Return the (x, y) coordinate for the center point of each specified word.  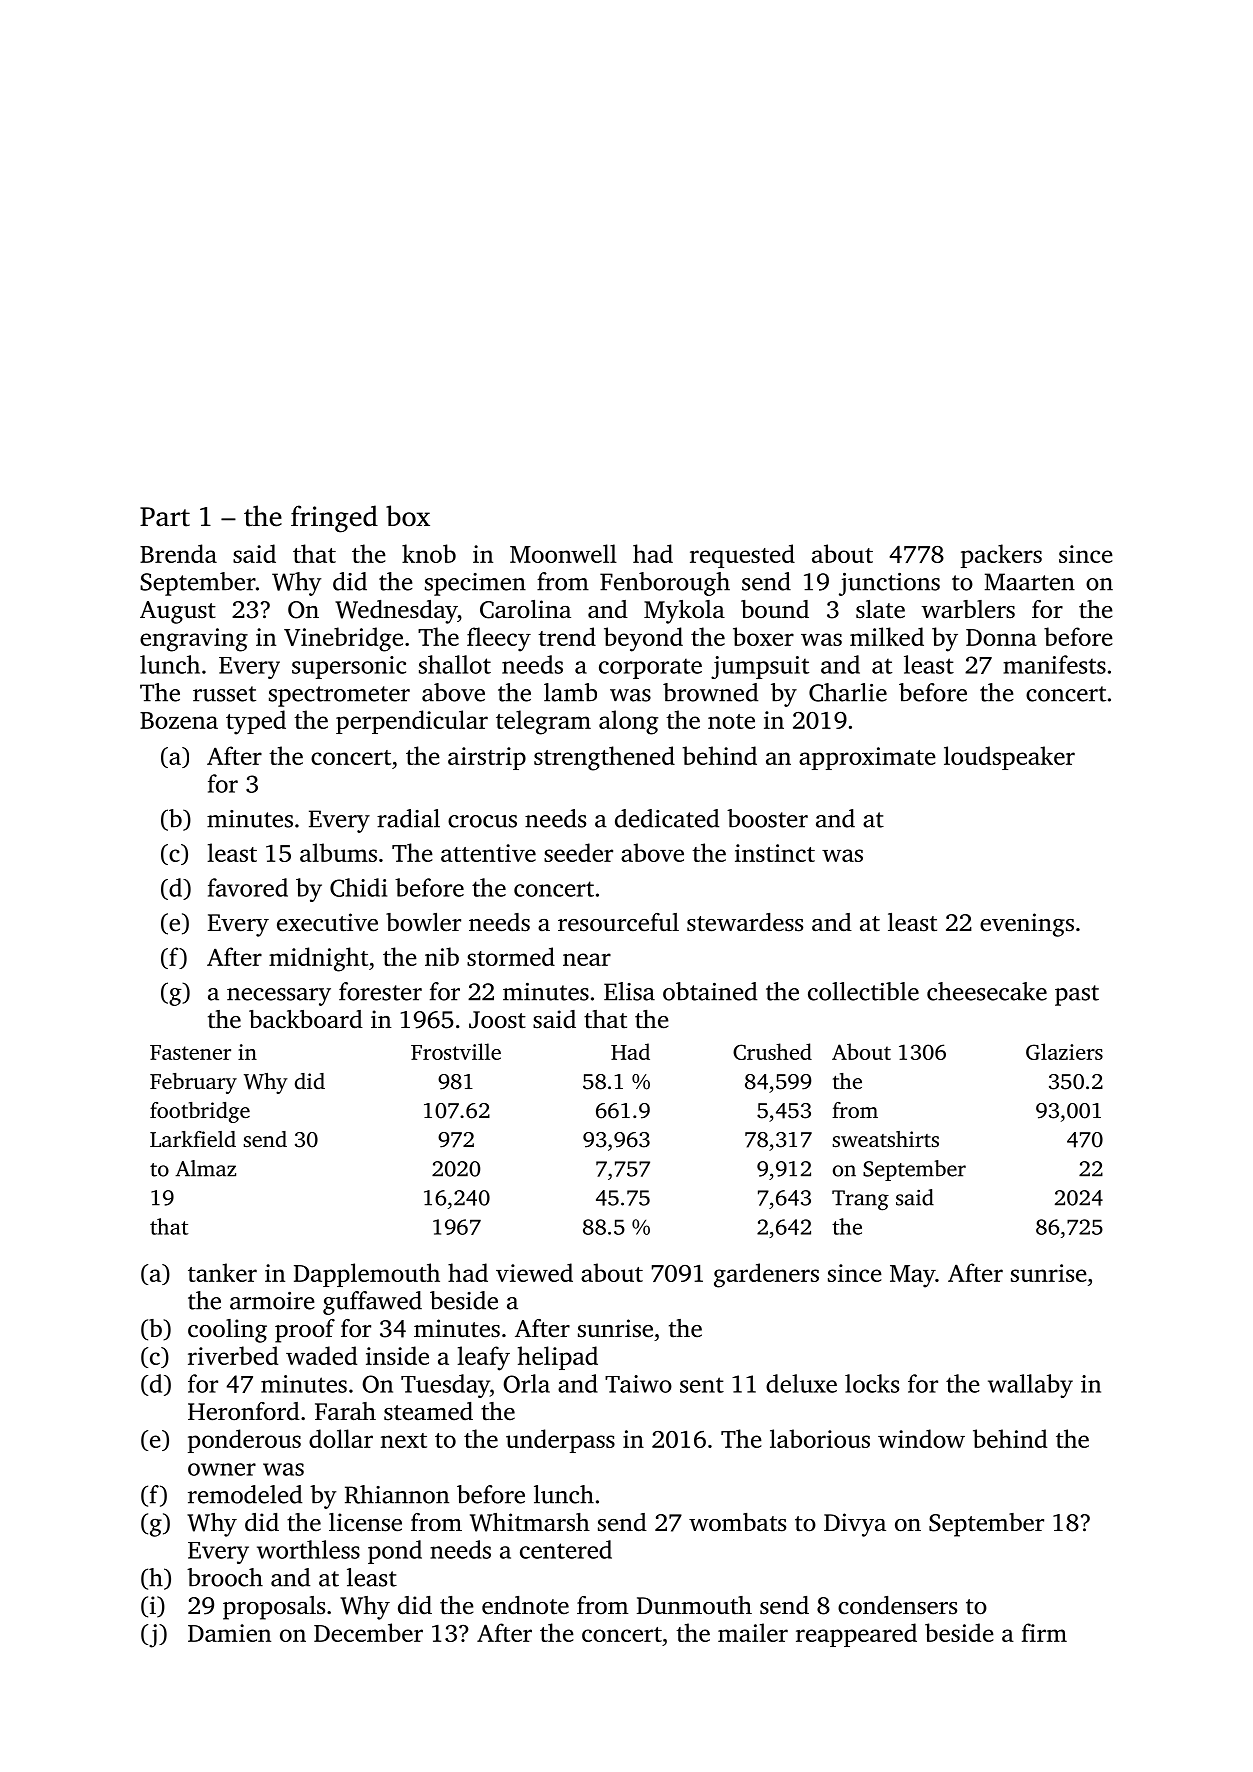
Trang (860, 1200)
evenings (1027, 925)
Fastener (190, 1052)
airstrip (487, 758)
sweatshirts (885, 1139)
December (368, 1632)
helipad (558, 1358)
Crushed (772, 1051)
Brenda (178, 553)
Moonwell (563, 553)
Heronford (244, 1411)
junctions (889, 584)
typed (256, 722)
